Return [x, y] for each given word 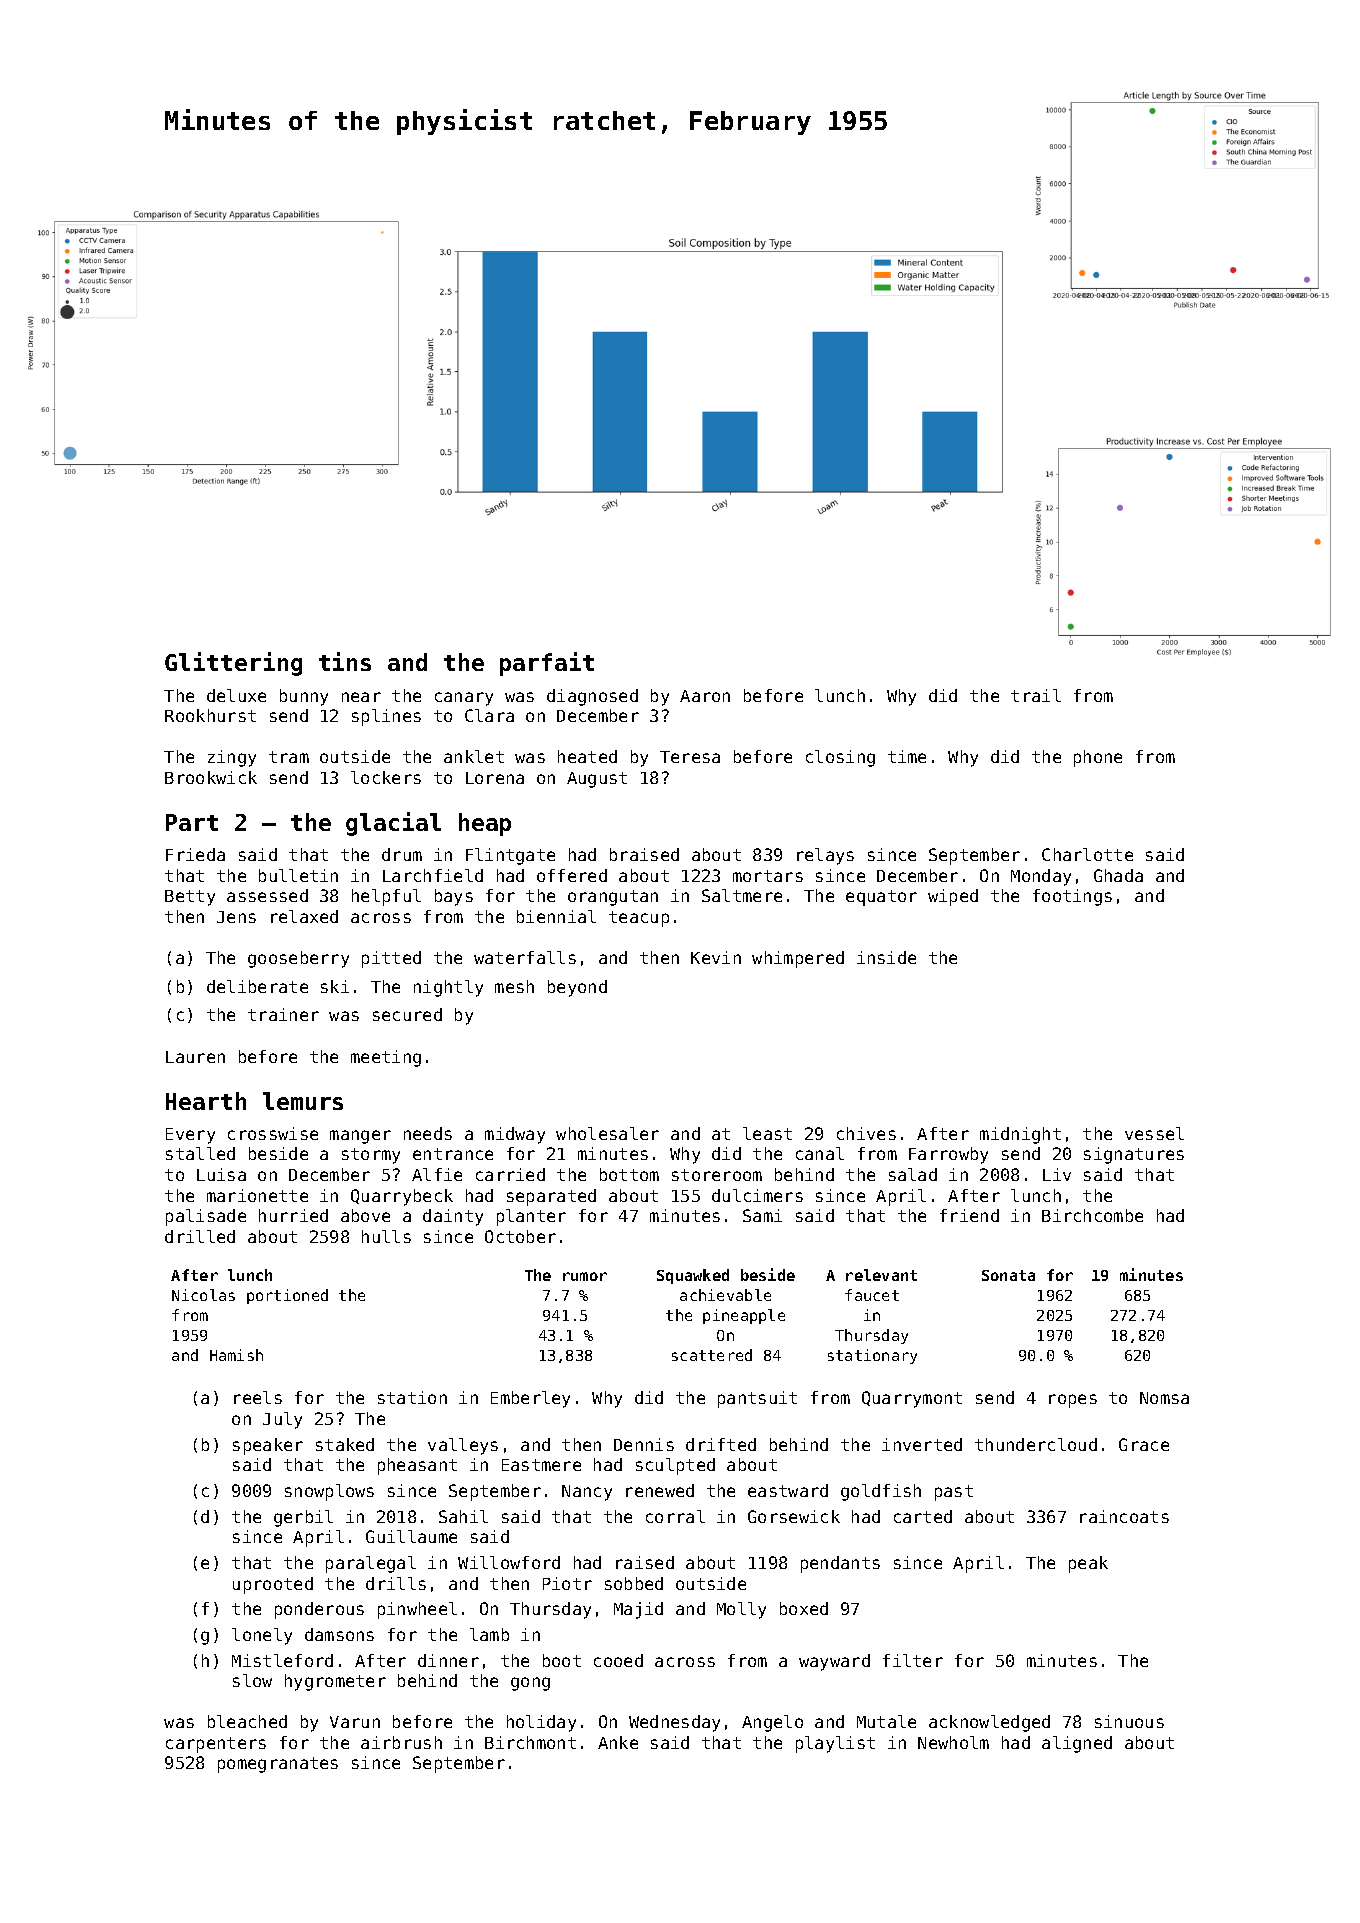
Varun [355, 1722]
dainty [453, 1217]
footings [1072, 897]
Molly [741, 1610]
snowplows [329, 1492]
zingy [232, 758]
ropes [1073, 1401]
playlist [835, 1744]
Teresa [690, 757]
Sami [762, 1215]
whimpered [798, 959]
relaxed [304, 916]
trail [1036, 695]
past [954, 1493]
